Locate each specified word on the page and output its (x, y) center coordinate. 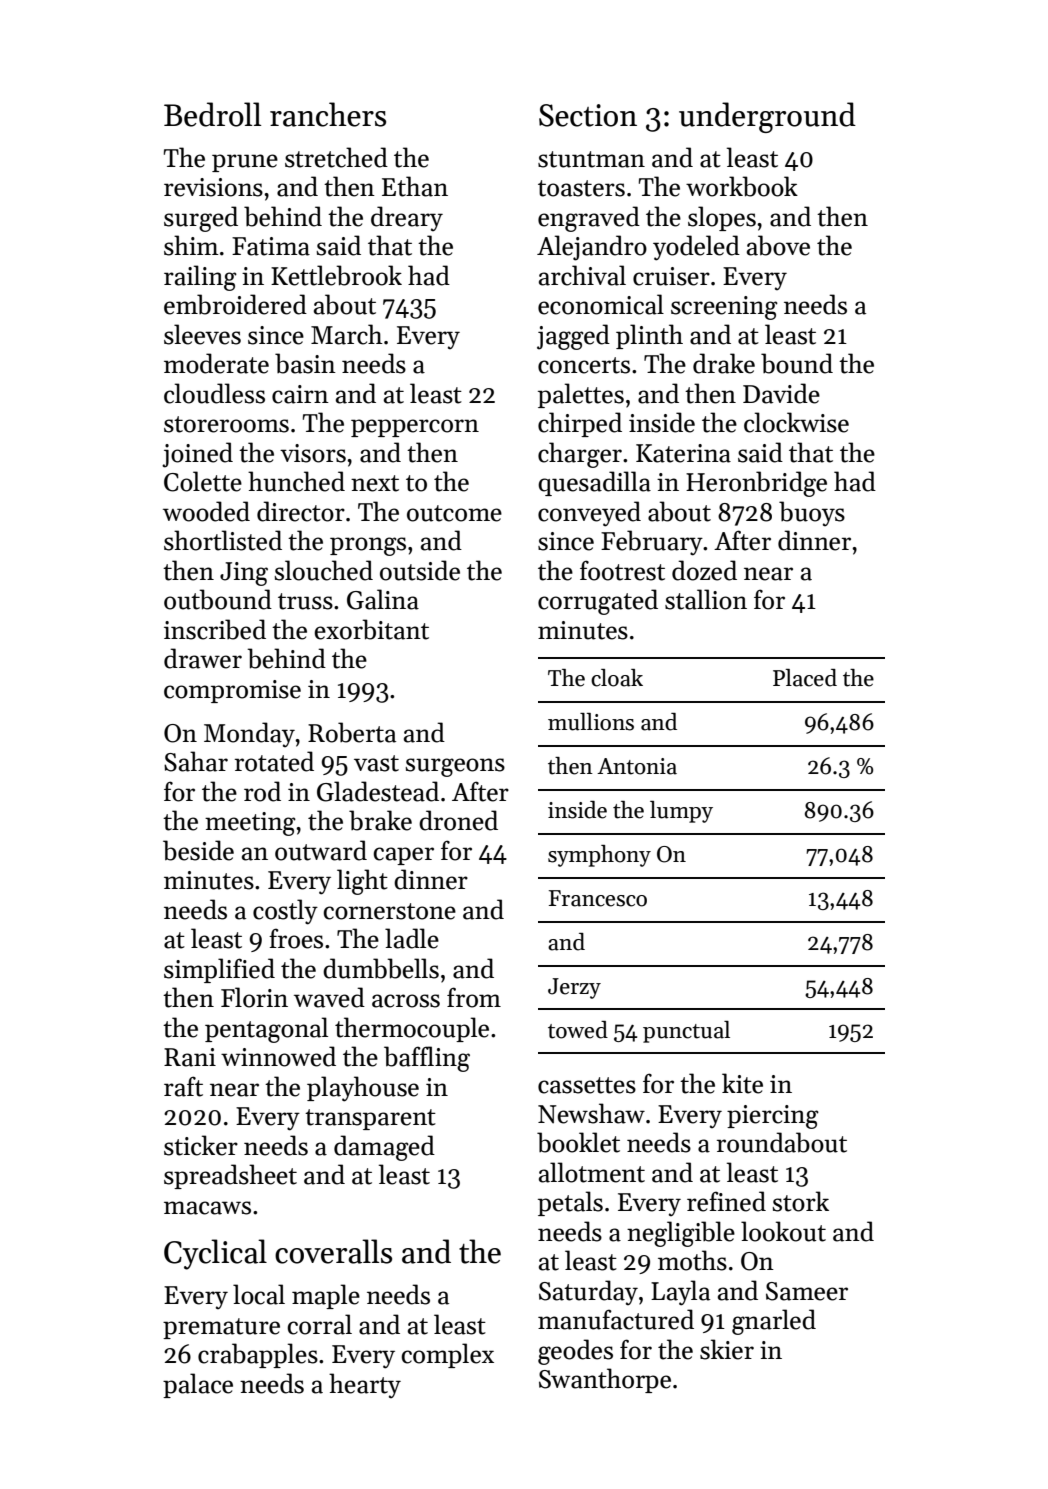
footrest (622, 570)
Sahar (196, 761)
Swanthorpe (605, 1380)
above (778, 245)
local (259, 1294)
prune (245, 163)
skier (727, 1349)
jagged (573, 337)
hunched (296, 481)
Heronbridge (756, 484)
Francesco (598, 898)
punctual (686, 1032)
